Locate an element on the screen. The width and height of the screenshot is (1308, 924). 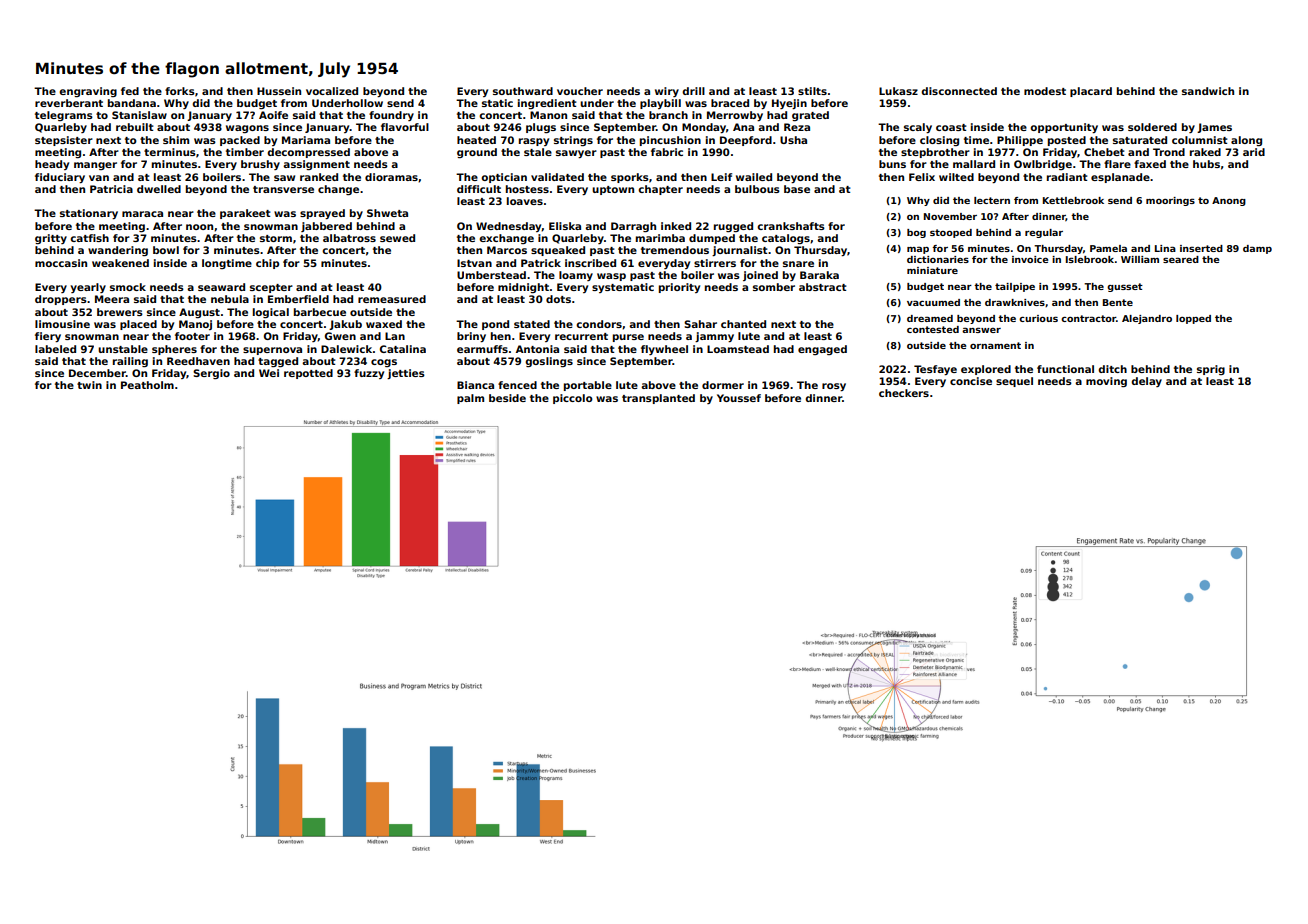
supernova is located at coordinates (272, 351).
